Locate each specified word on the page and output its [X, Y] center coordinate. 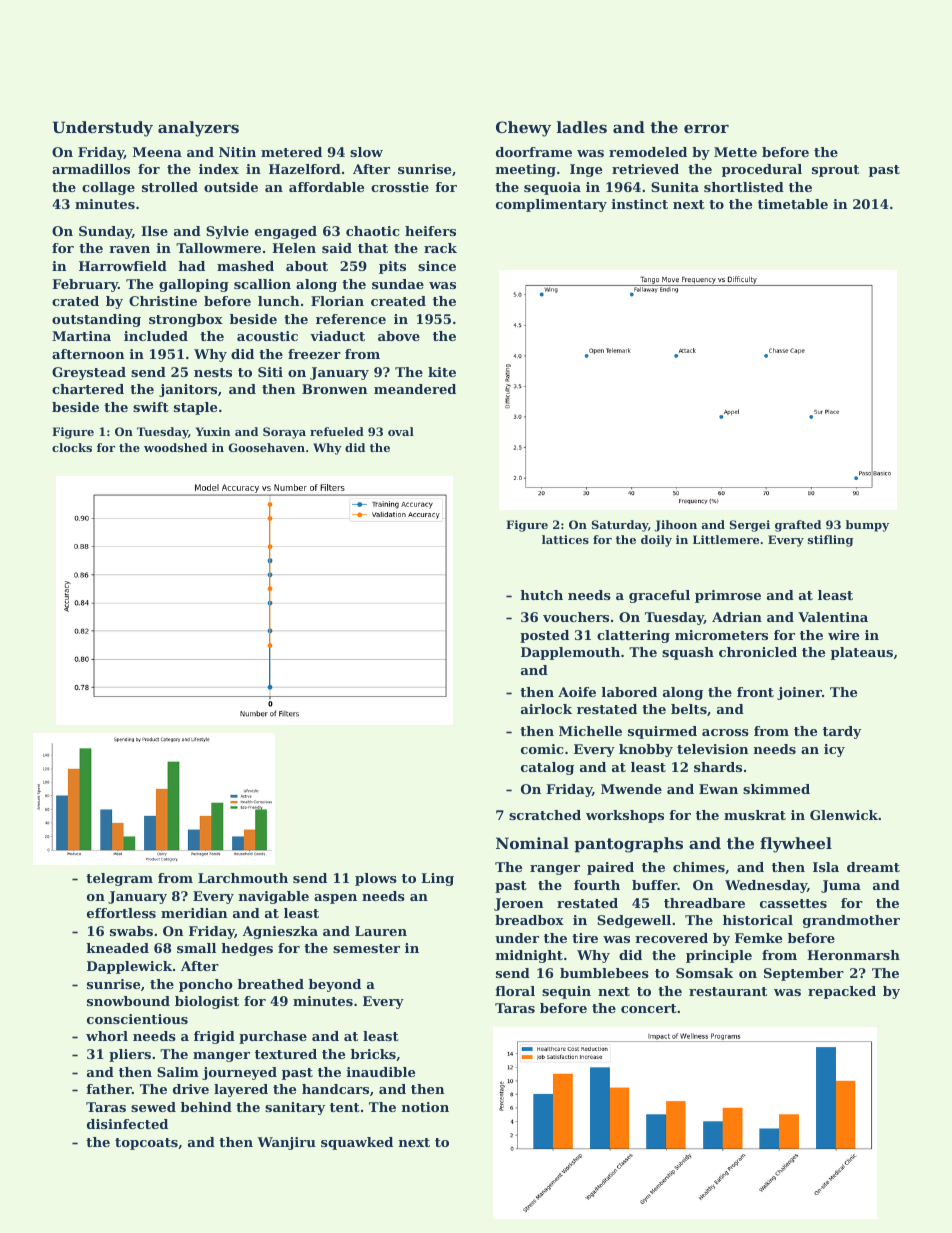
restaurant [728, 991]
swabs [131, 931]
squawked [357, 1143]
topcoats [146, 1144]
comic [542, 749]
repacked [842, 992]
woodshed [175, 447]
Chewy [523, 129]
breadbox [529, 920]
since [437, 266]
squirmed [662, 732]
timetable [793, 204]
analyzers [198, 129]
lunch [278, 301]
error [706, 129]
